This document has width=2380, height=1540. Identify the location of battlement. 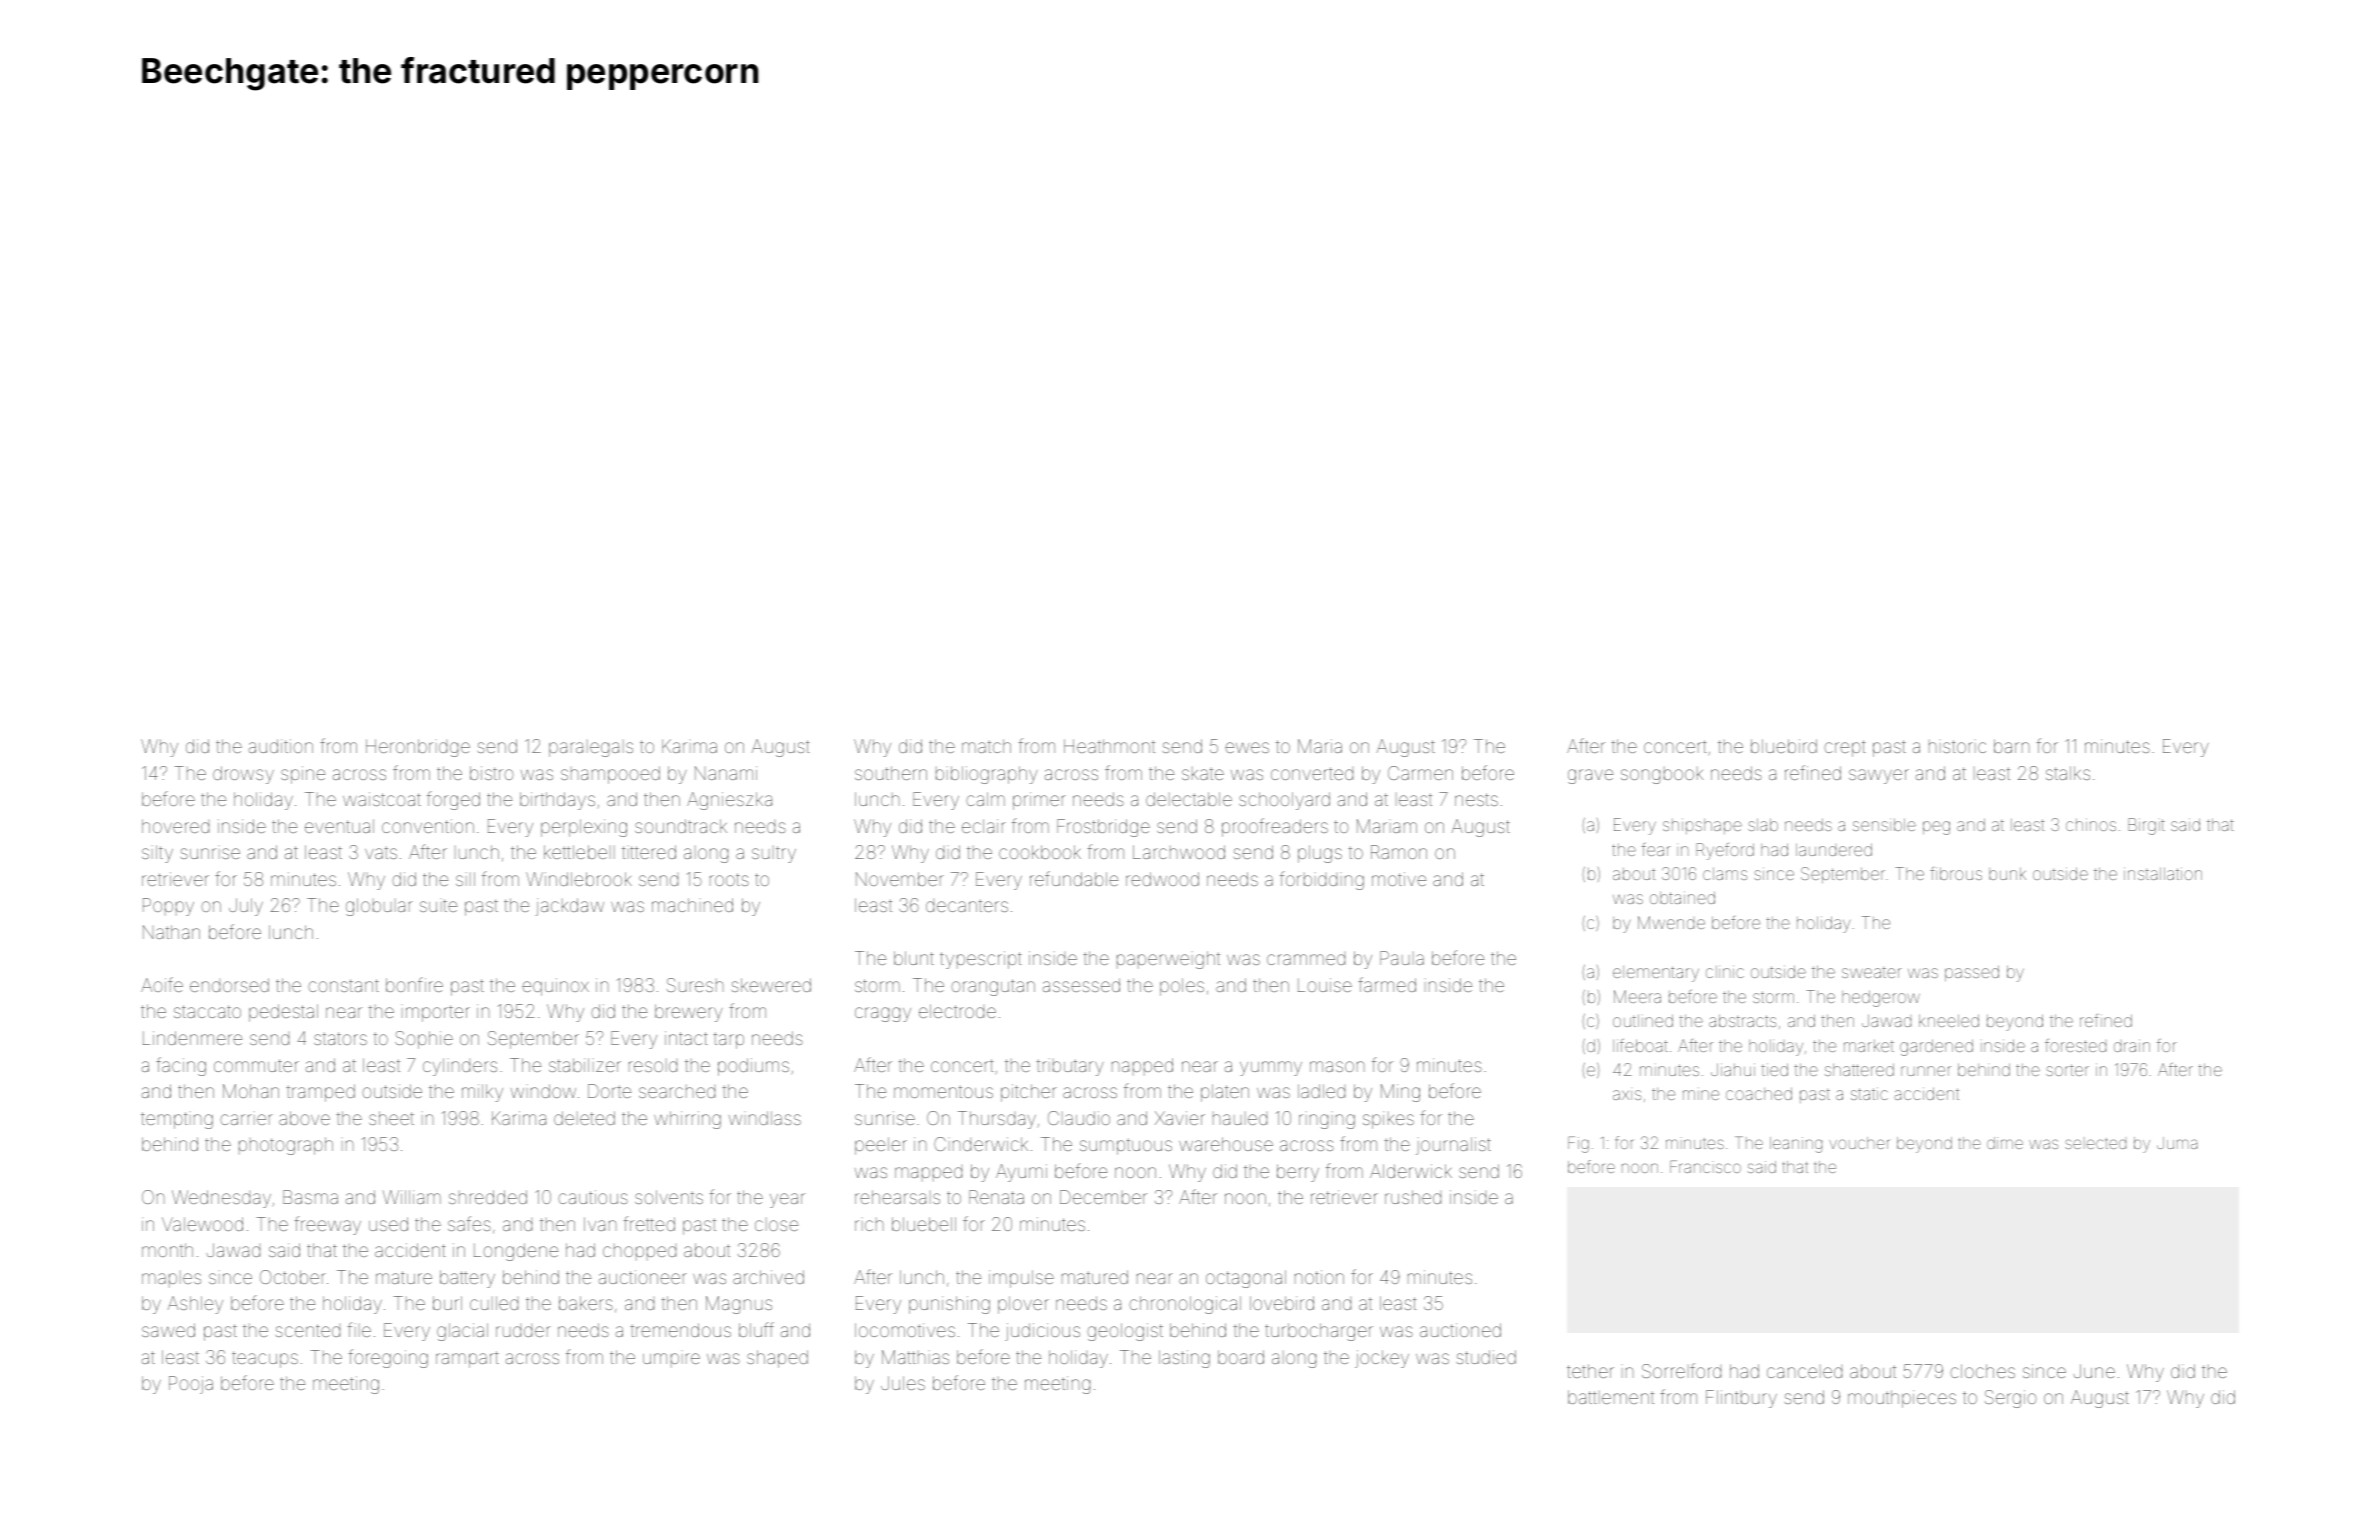
(1611, 1397).
